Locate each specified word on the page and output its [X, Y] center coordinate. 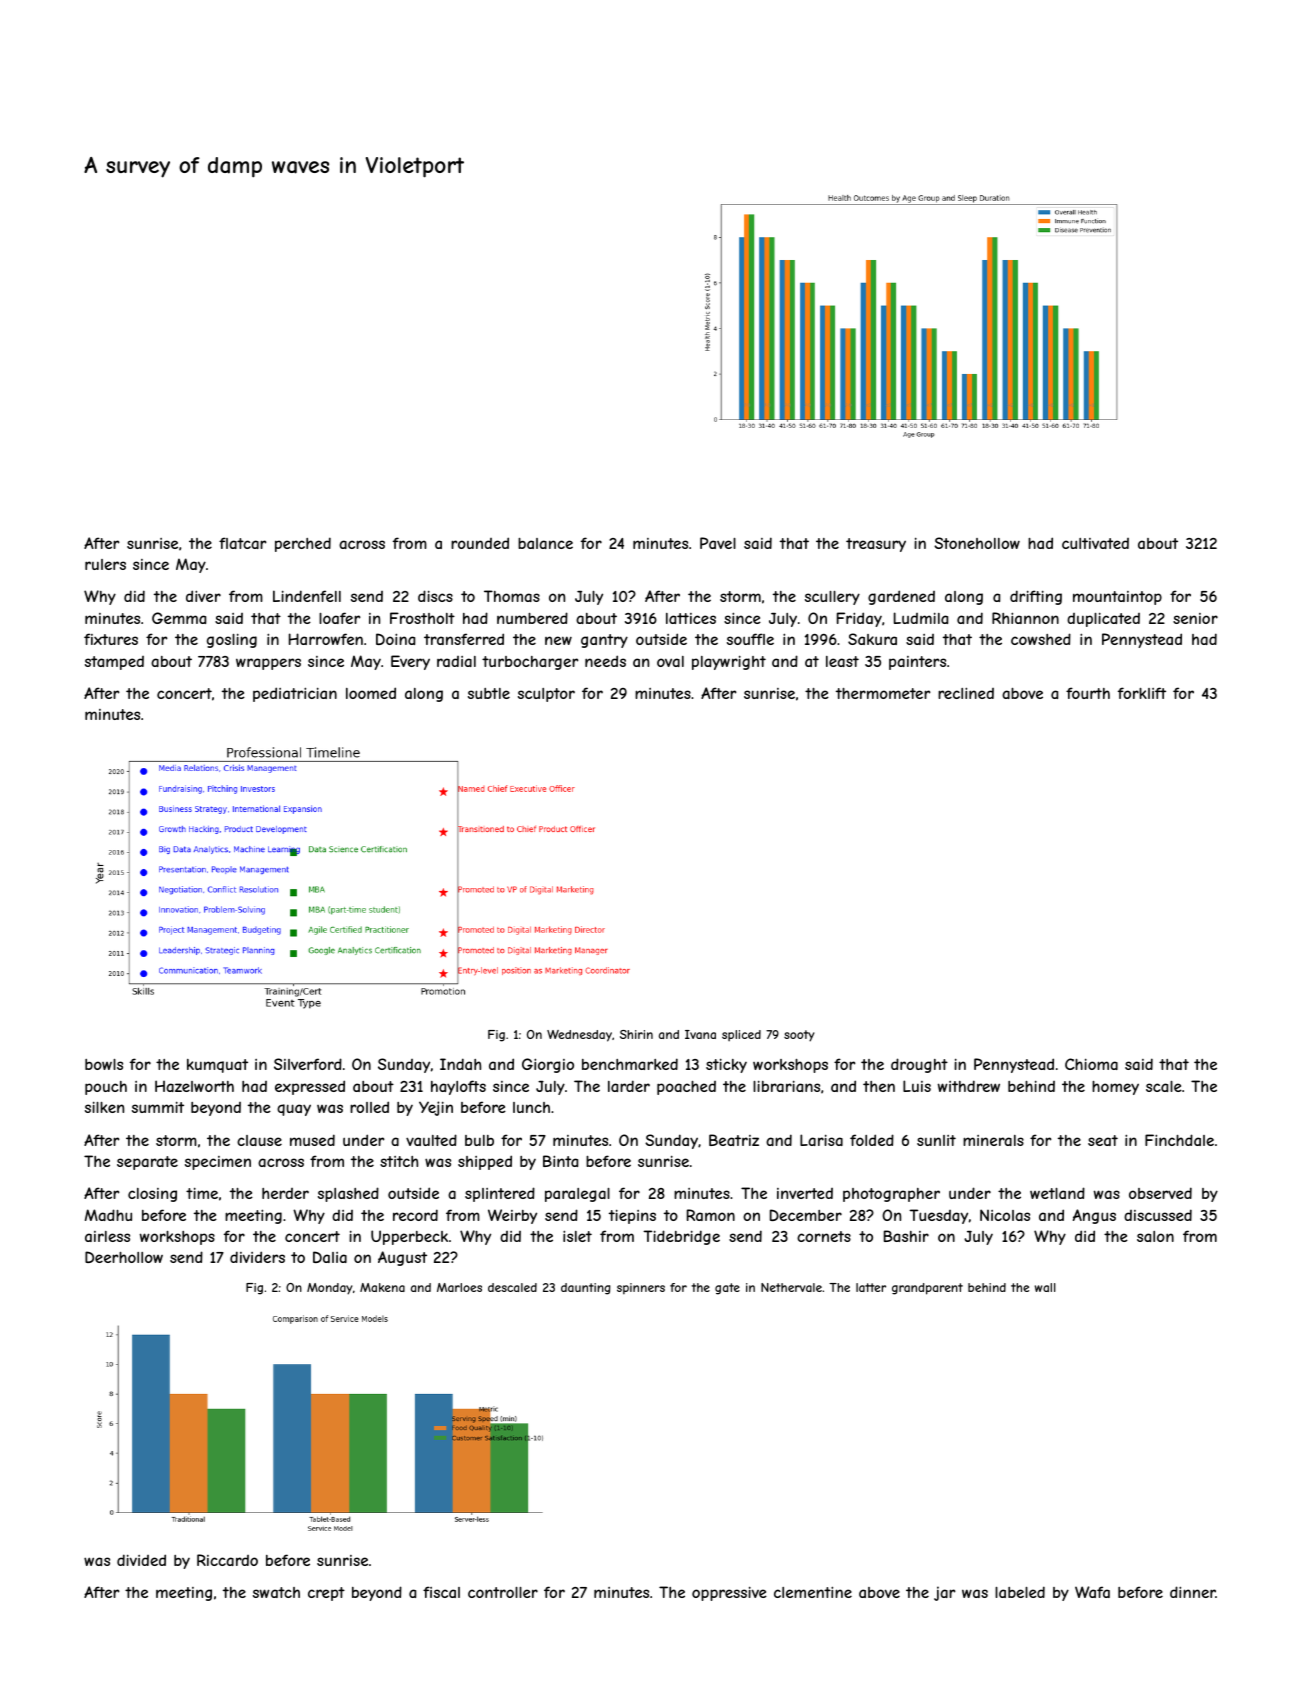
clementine [813, 1592]
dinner [1193, 1592]
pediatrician [295, 694]
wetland [1057, 1193]
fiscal [441, 1592]
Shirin [636, 1034]
